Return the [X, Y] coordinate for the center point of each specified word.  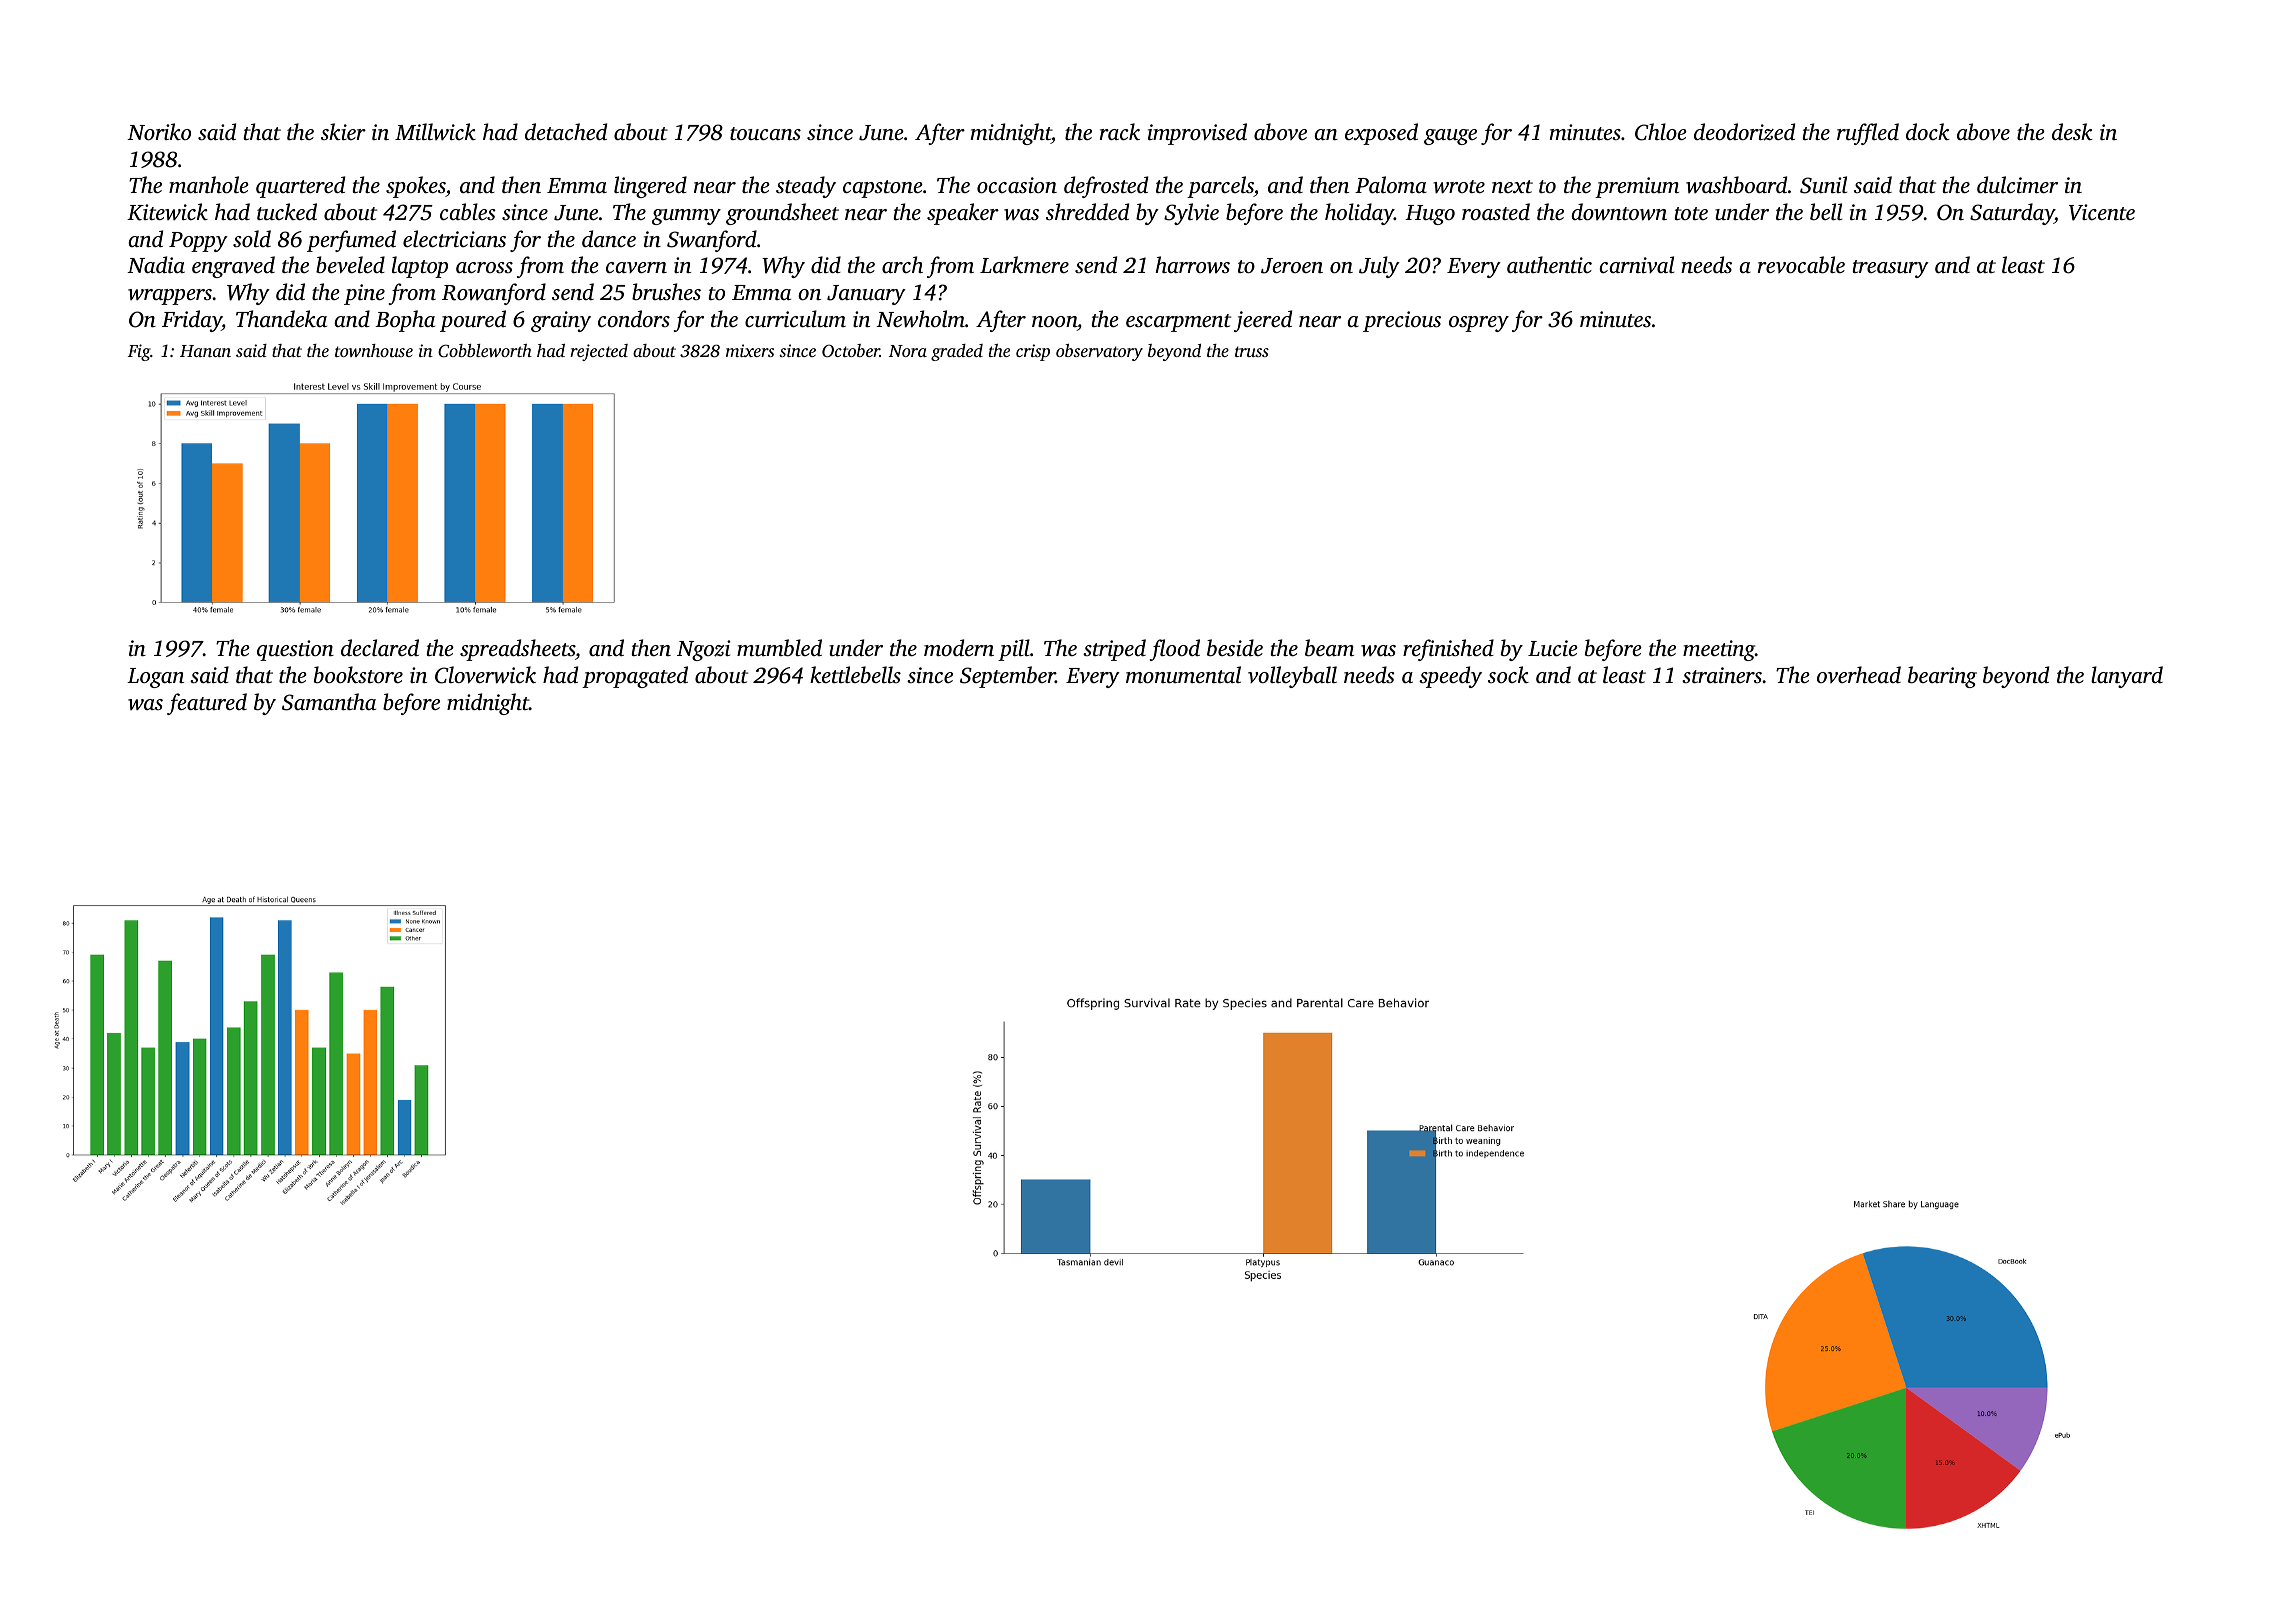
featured [207, 704]
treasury [1891, 269]
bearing [1942, 677]
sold [252, 238]
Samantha [329, 702]
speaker [963, 214]
